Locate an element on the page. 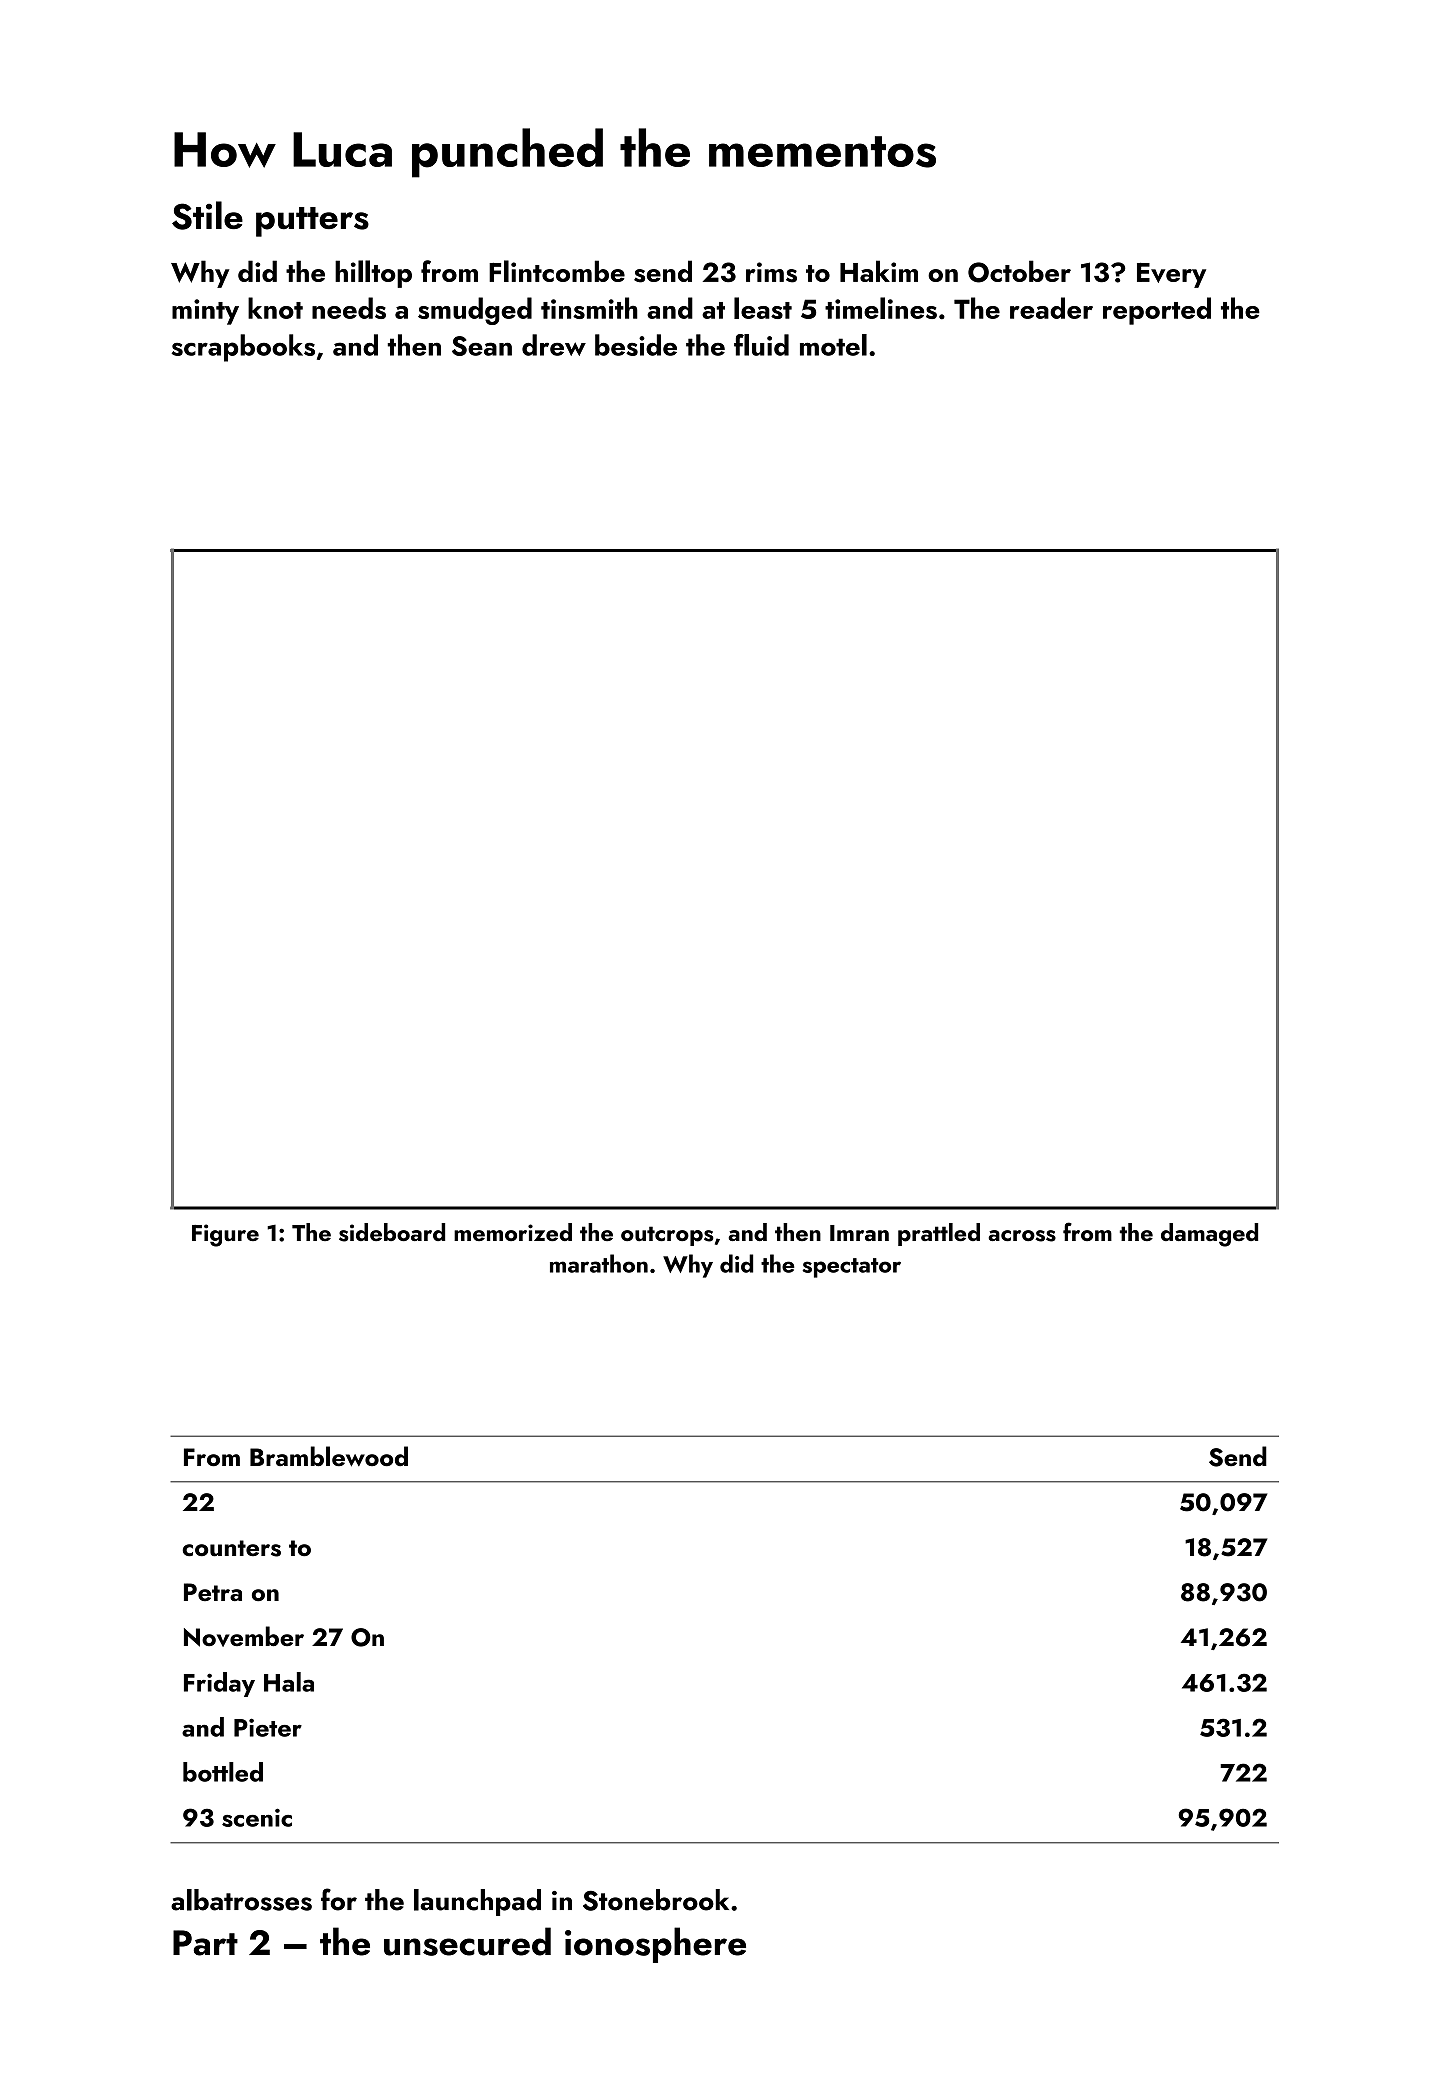  October is located at coordinates (1019, 271).
